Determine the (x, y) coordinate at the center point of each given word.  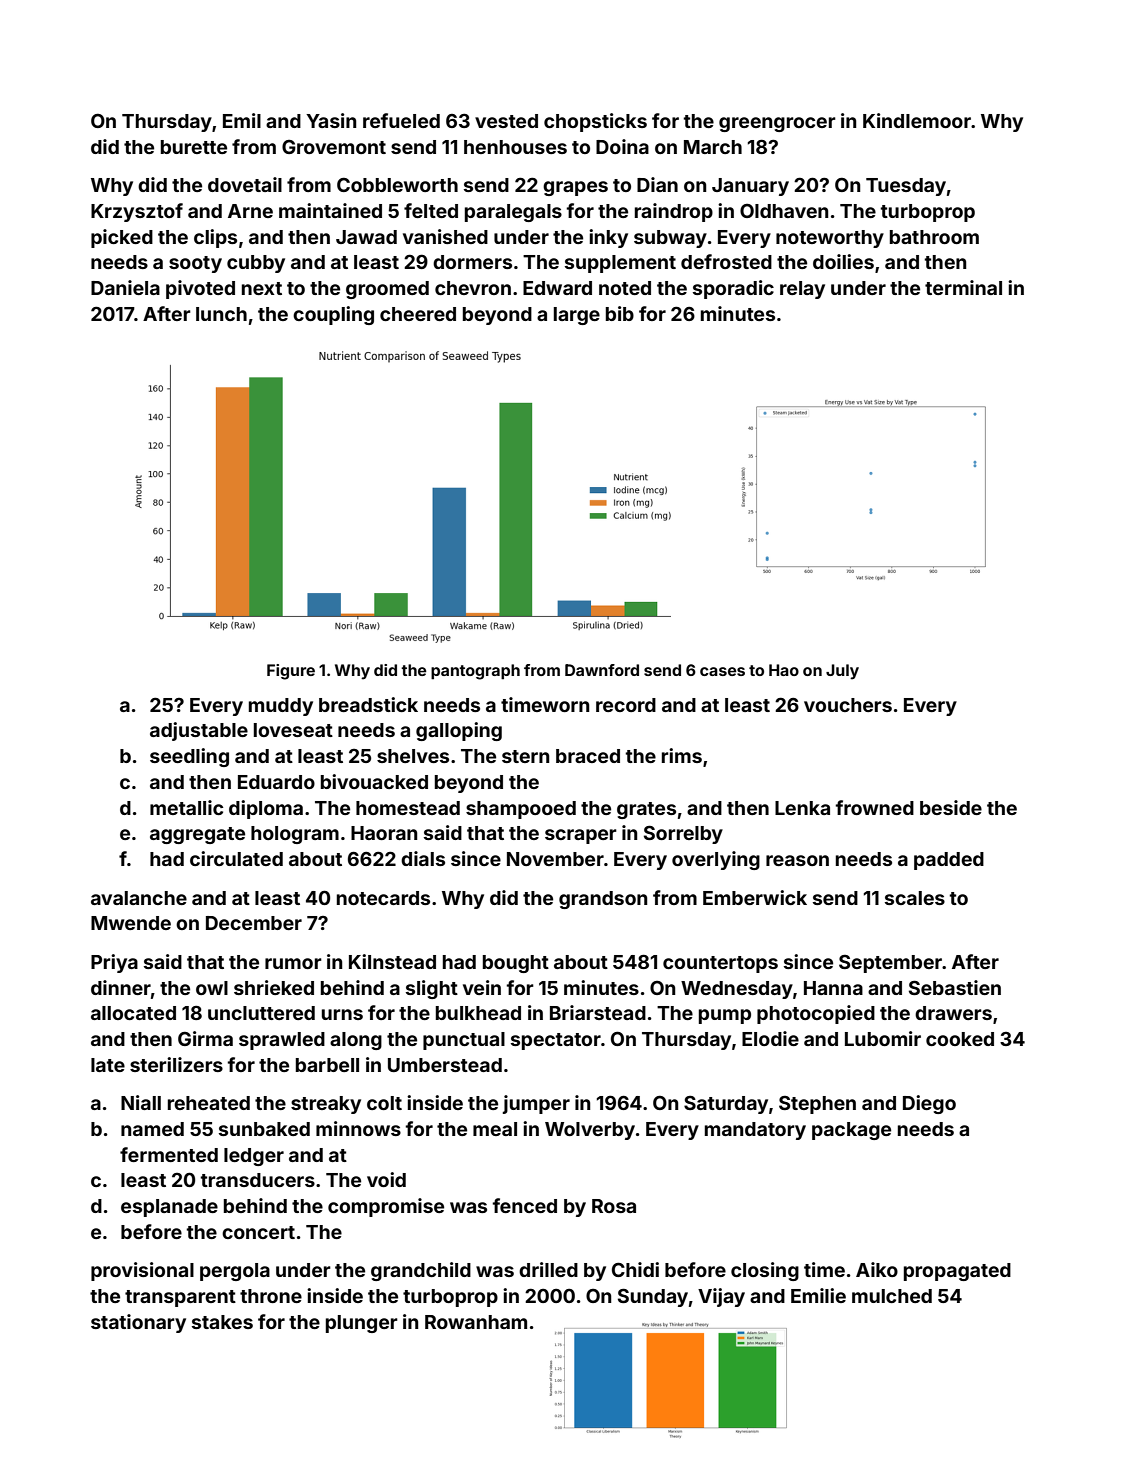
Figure (291, 672)
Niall (141, 1102)
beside (951, 807)
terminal (963, 287)
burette (194, 147)
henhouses (515, 147)
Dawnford (602, 670)
